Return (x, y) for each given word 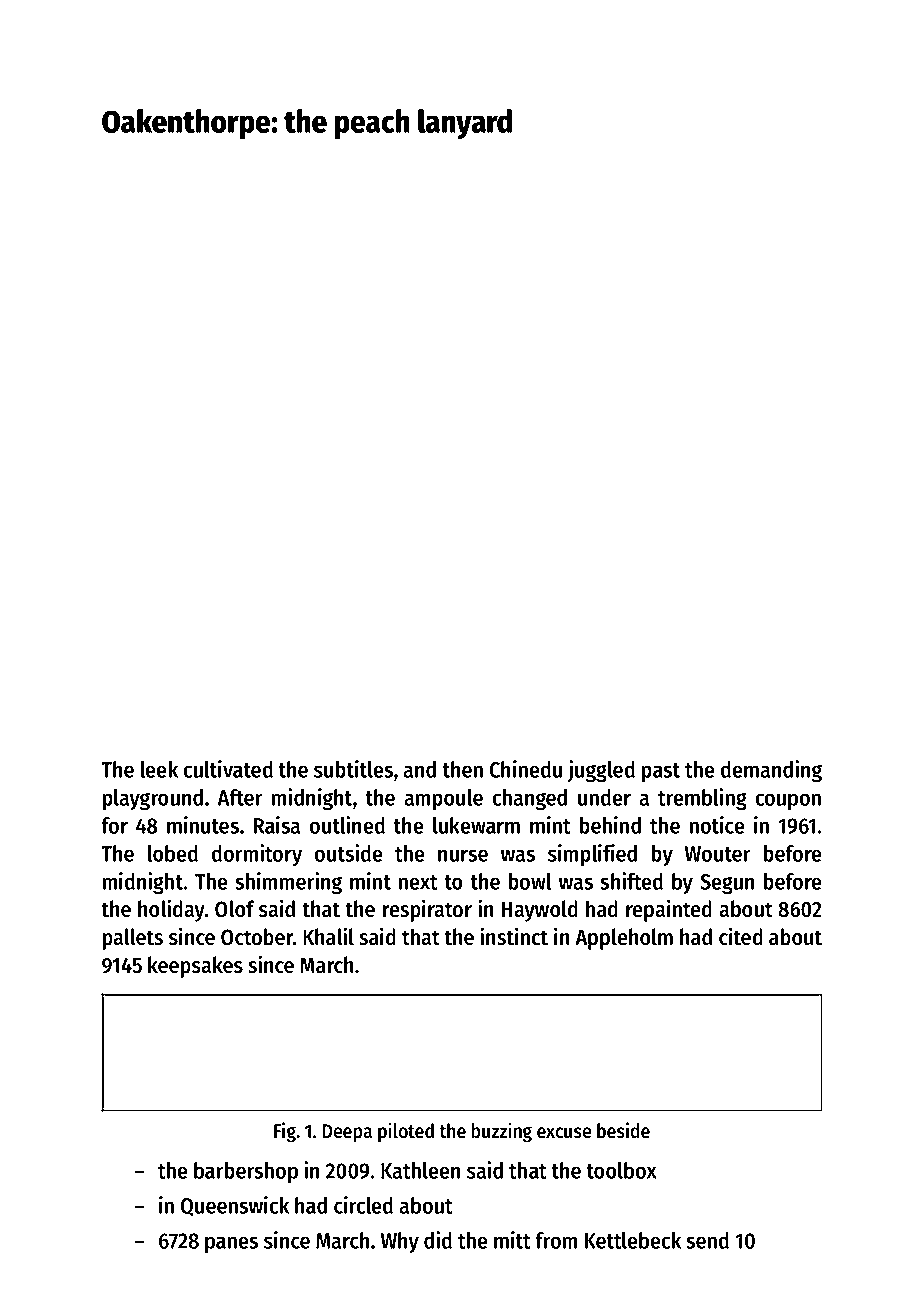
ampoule (443, 799)
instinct (514, 936)
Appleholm (624, 939)
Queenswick (235, 1206)
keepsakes (195, 967)
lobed (173, 853)
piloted (406, 1132)
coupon (788, 801)
